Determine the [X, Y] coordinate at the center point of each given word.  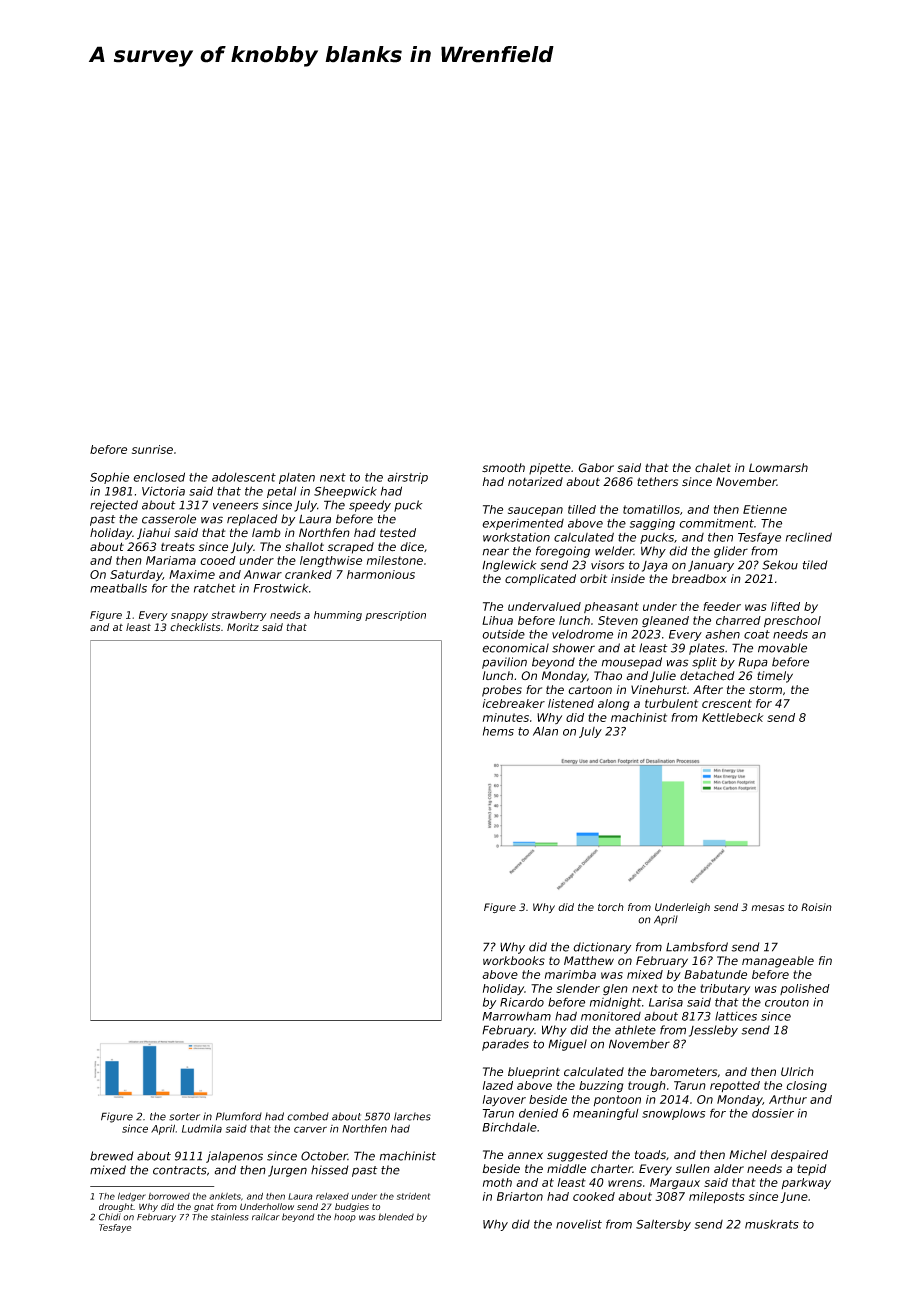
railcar [266, 1217]
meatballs [118, 588]
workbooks [514, 960]
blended [396, 1217]
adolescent [244, 477]
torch [611, 907]
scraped [351, 548]
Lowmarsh [778, 468]
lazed [498, 1085]
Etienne [765, 509]
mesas [767, 908]
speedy [370, 506]
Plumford [239, 1116]
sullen [693, 1169]
